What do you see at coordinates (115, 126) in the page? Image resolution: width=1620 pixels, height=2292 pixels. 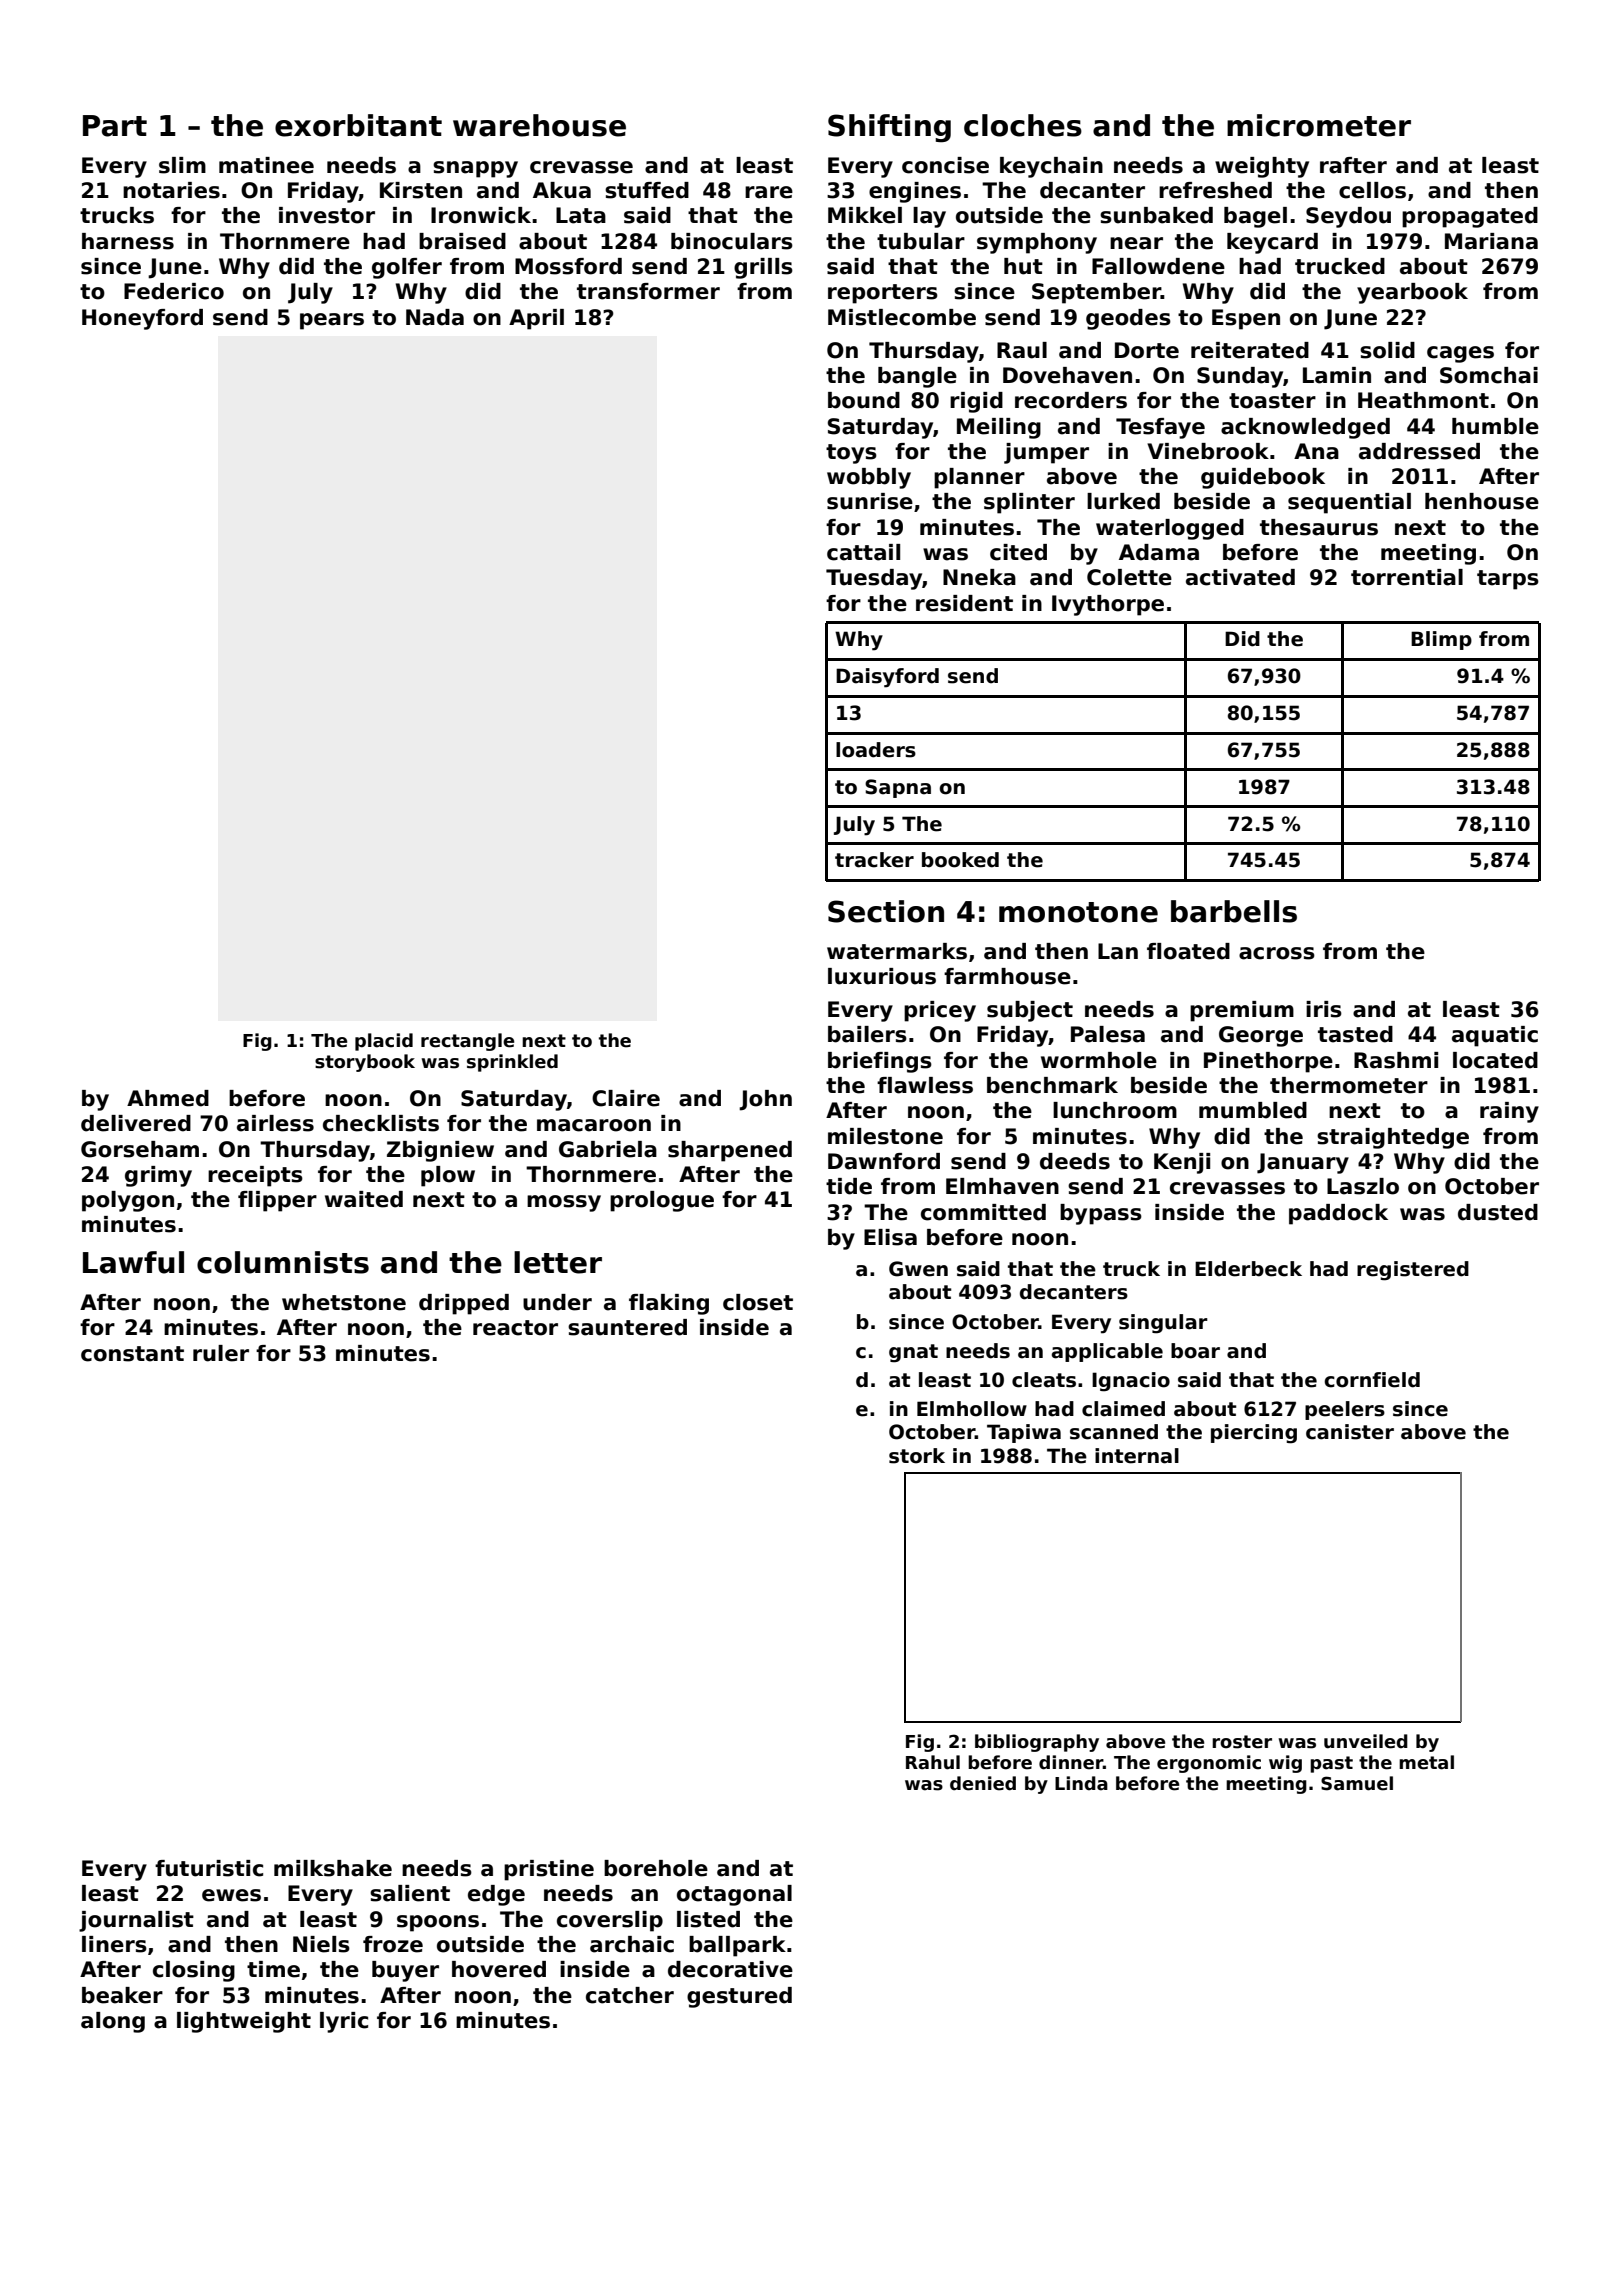 I see `Part` at bounding box center [115, 126].
